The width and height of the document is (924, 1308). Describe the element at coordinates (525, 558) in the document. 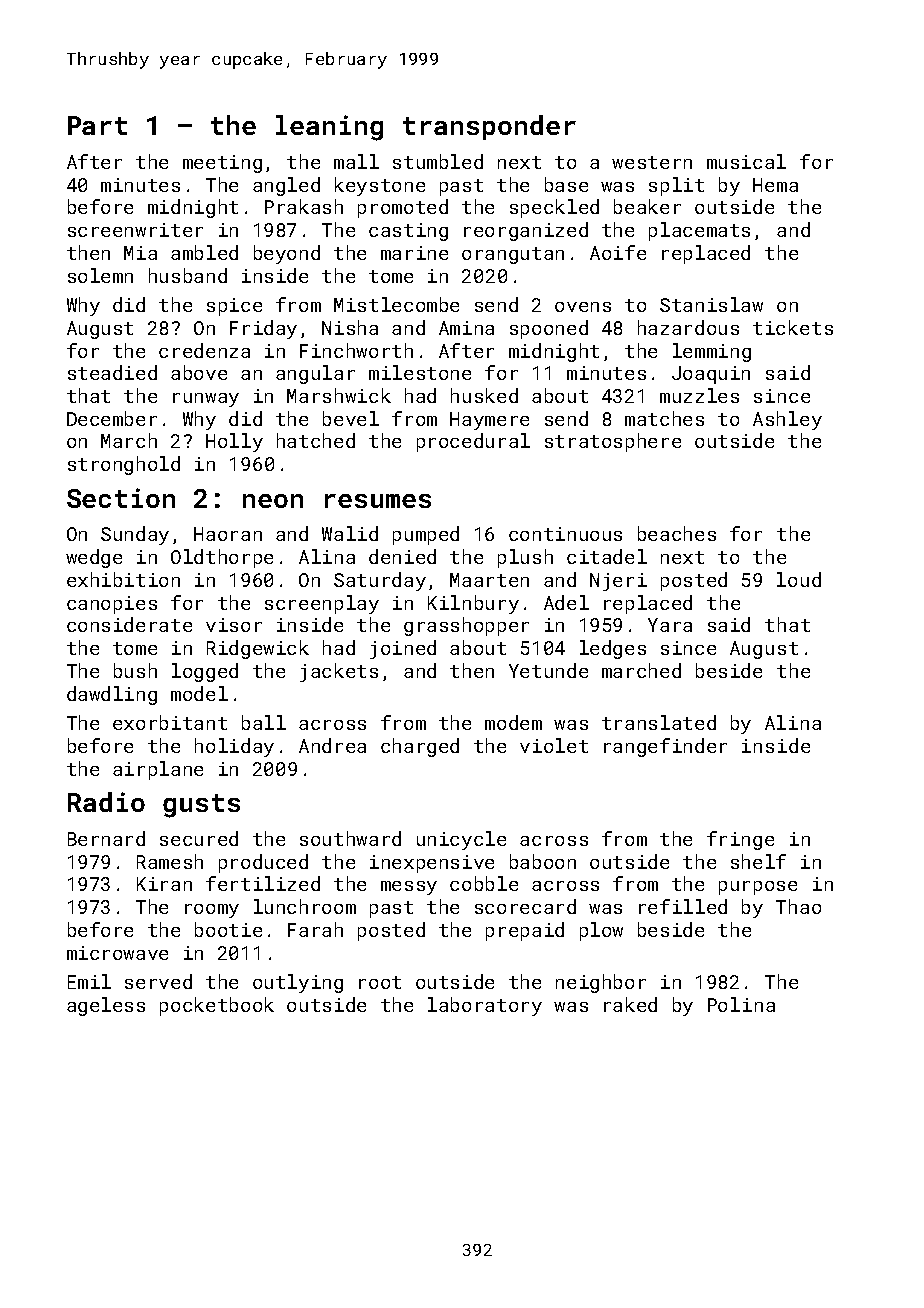

I see `plush` at that location.
